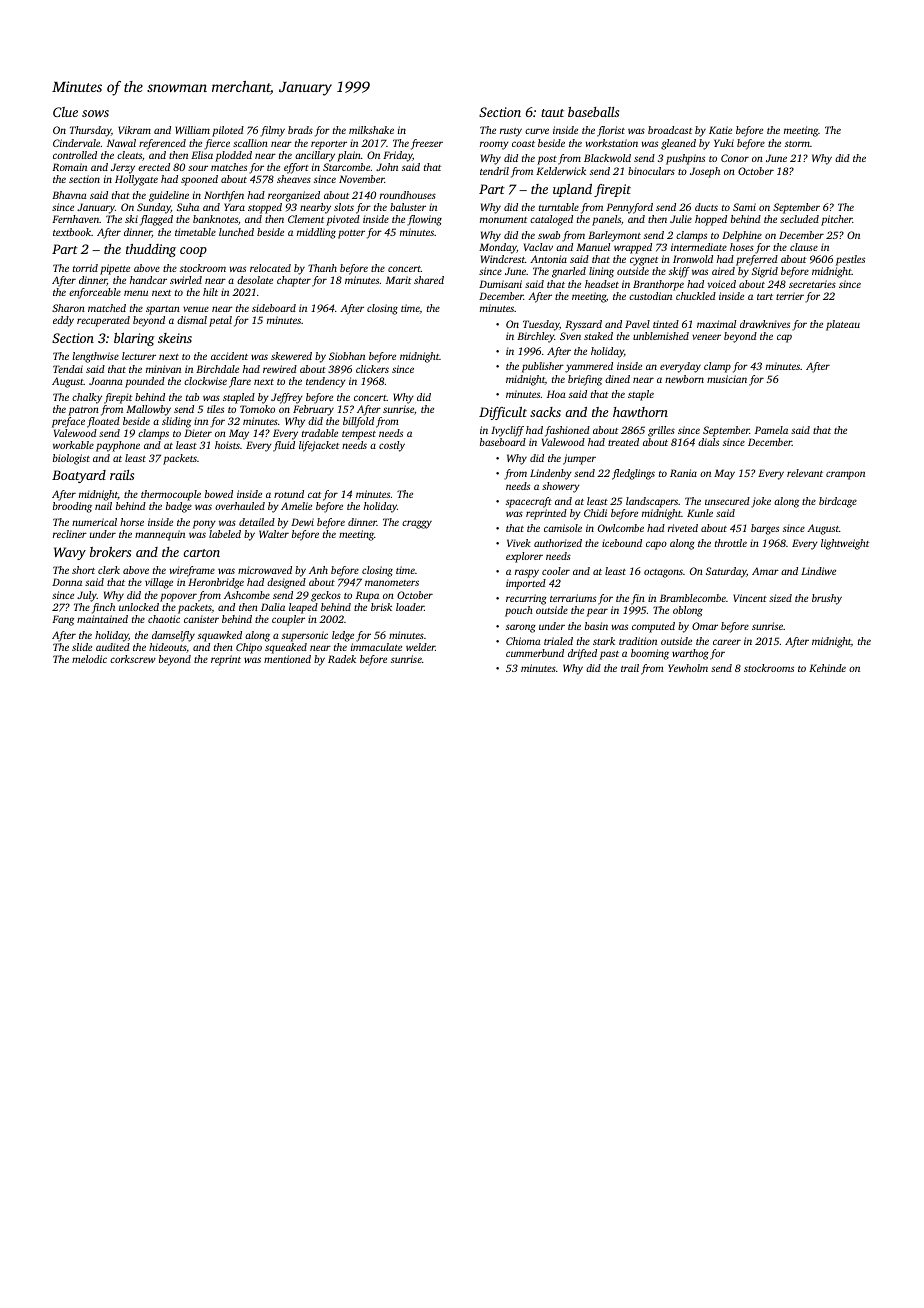  Describe the element at coordinates (265, 570) in the screenshot. I see `microwaved` at that location.
